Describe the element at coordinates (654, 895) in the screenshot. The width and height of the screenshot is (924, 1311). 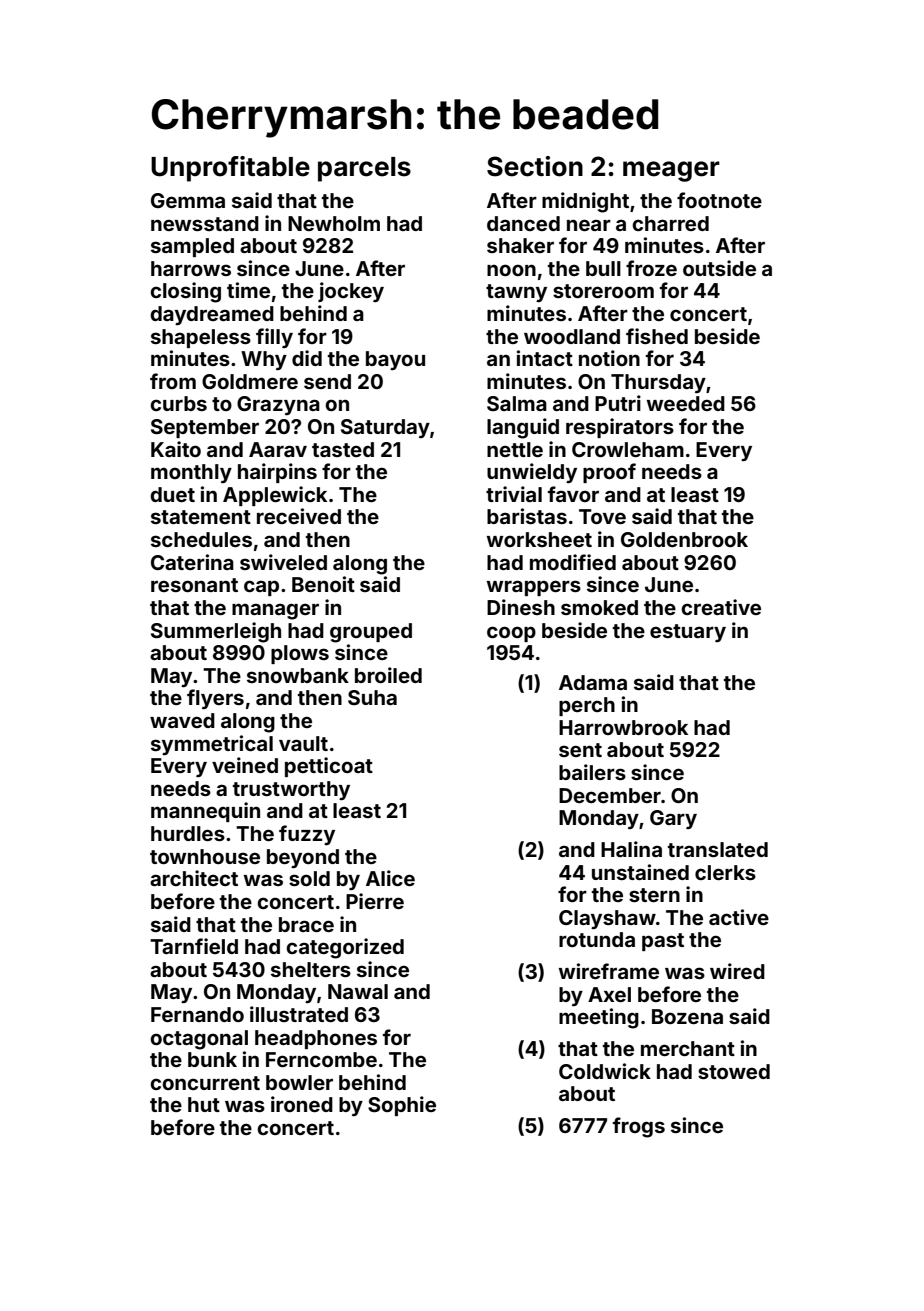
I see `stern` at that location.
